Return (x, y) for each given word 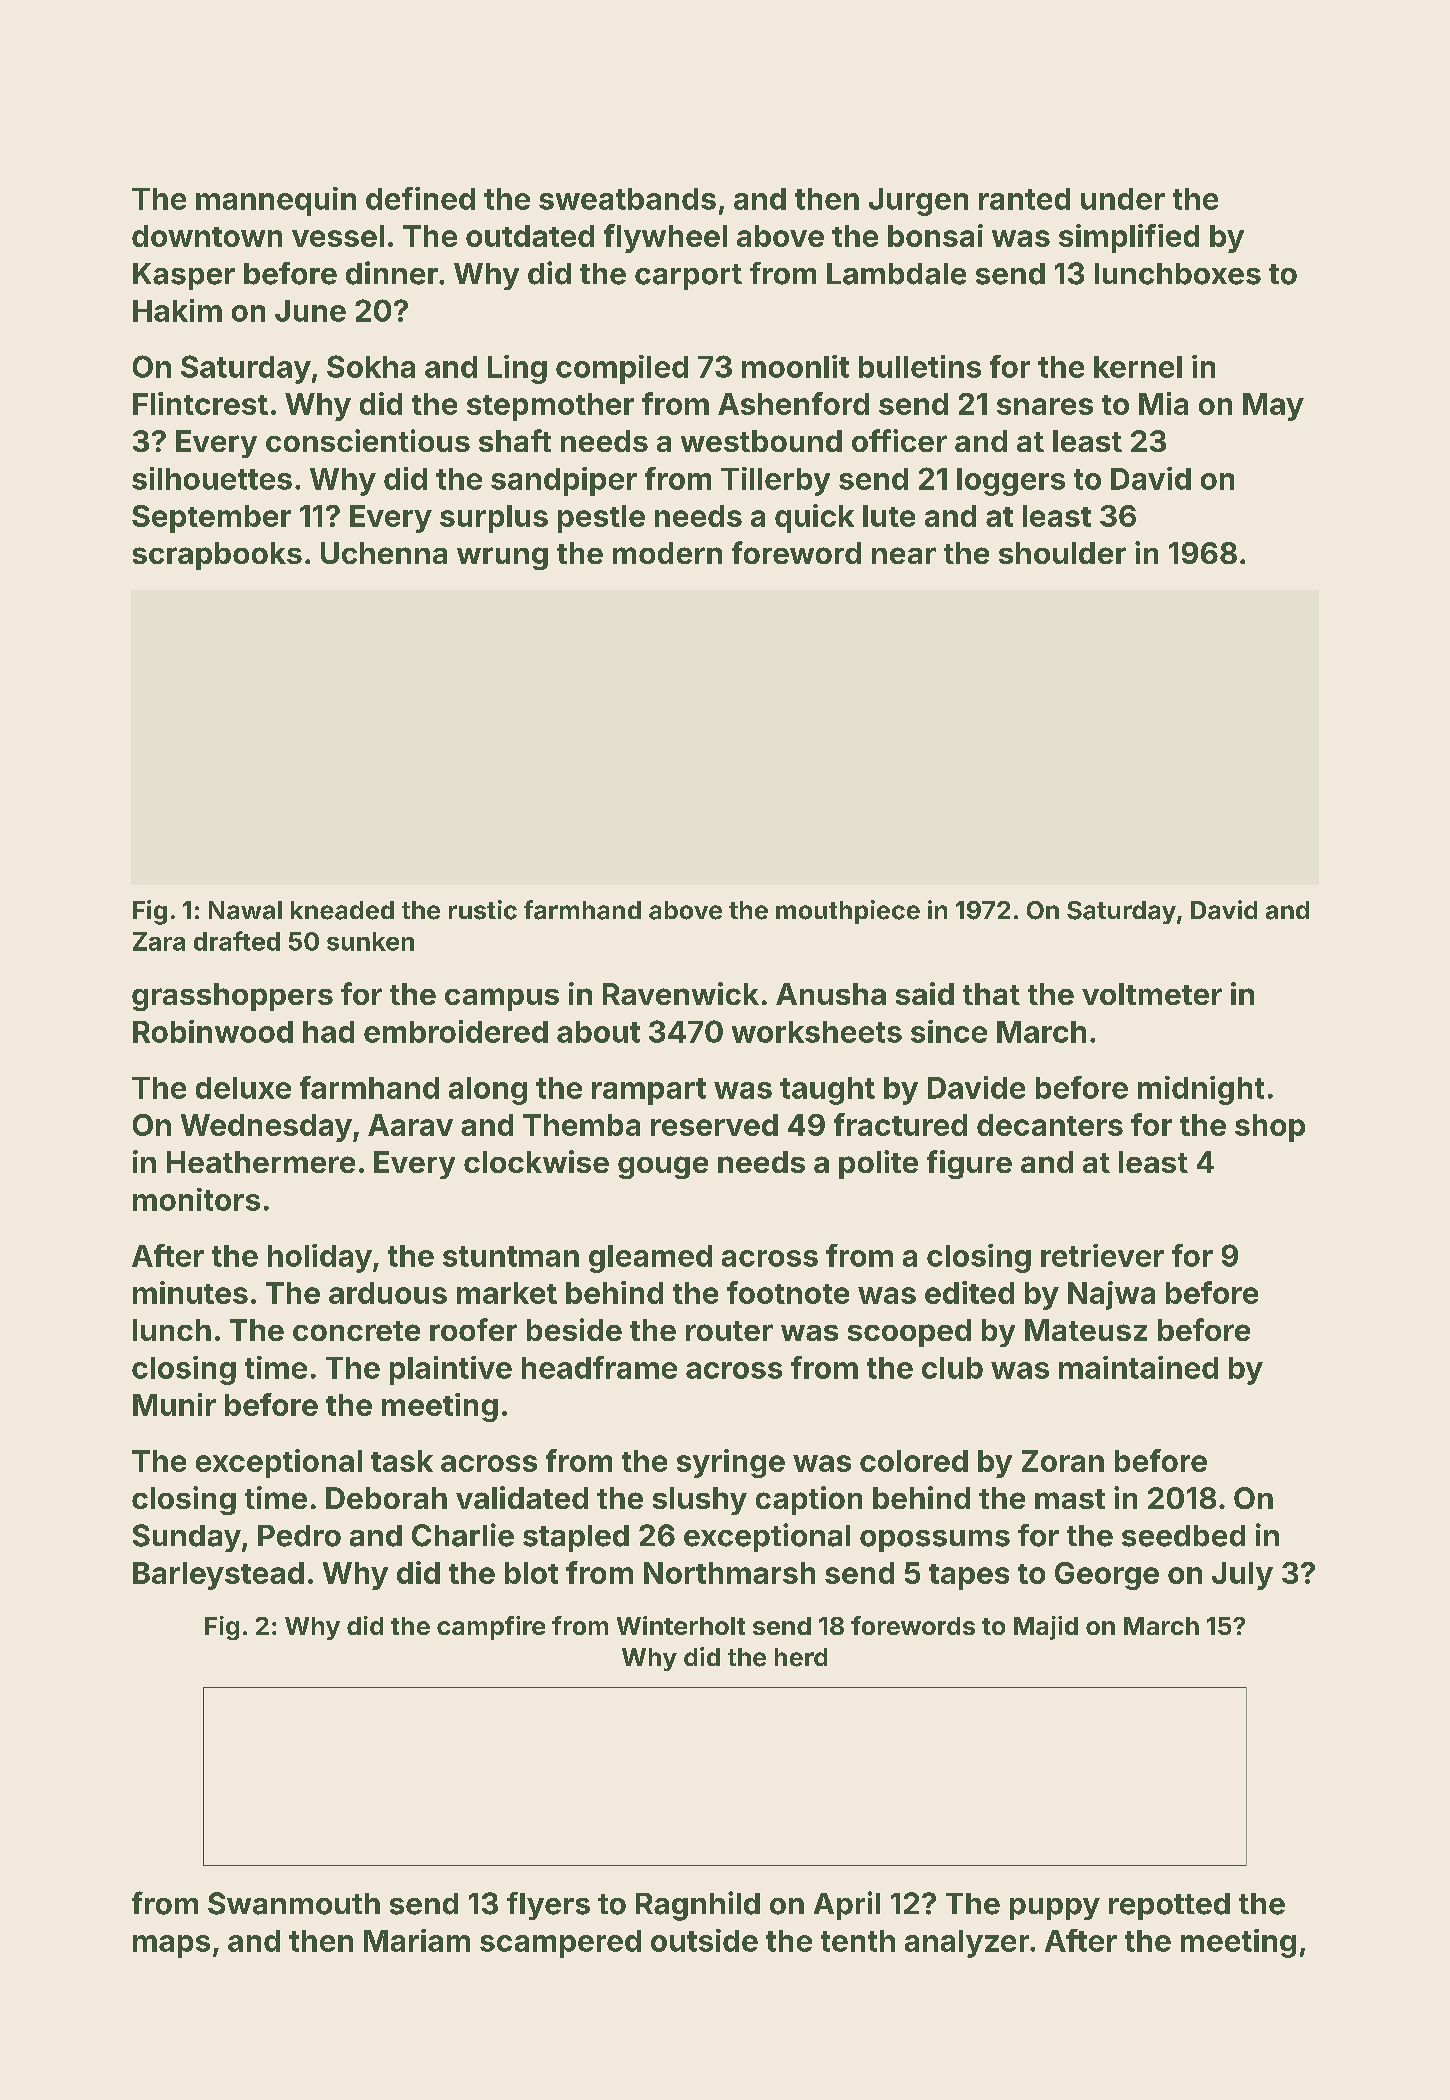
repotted (1169, 1906)
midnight (1201, 1090)
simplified (1129, 238)
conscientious (368, 440)
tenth (858, 1941)
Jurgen (918, 202)
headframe (599, 1367)
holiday (320, 1258)
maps (171, 1946)
